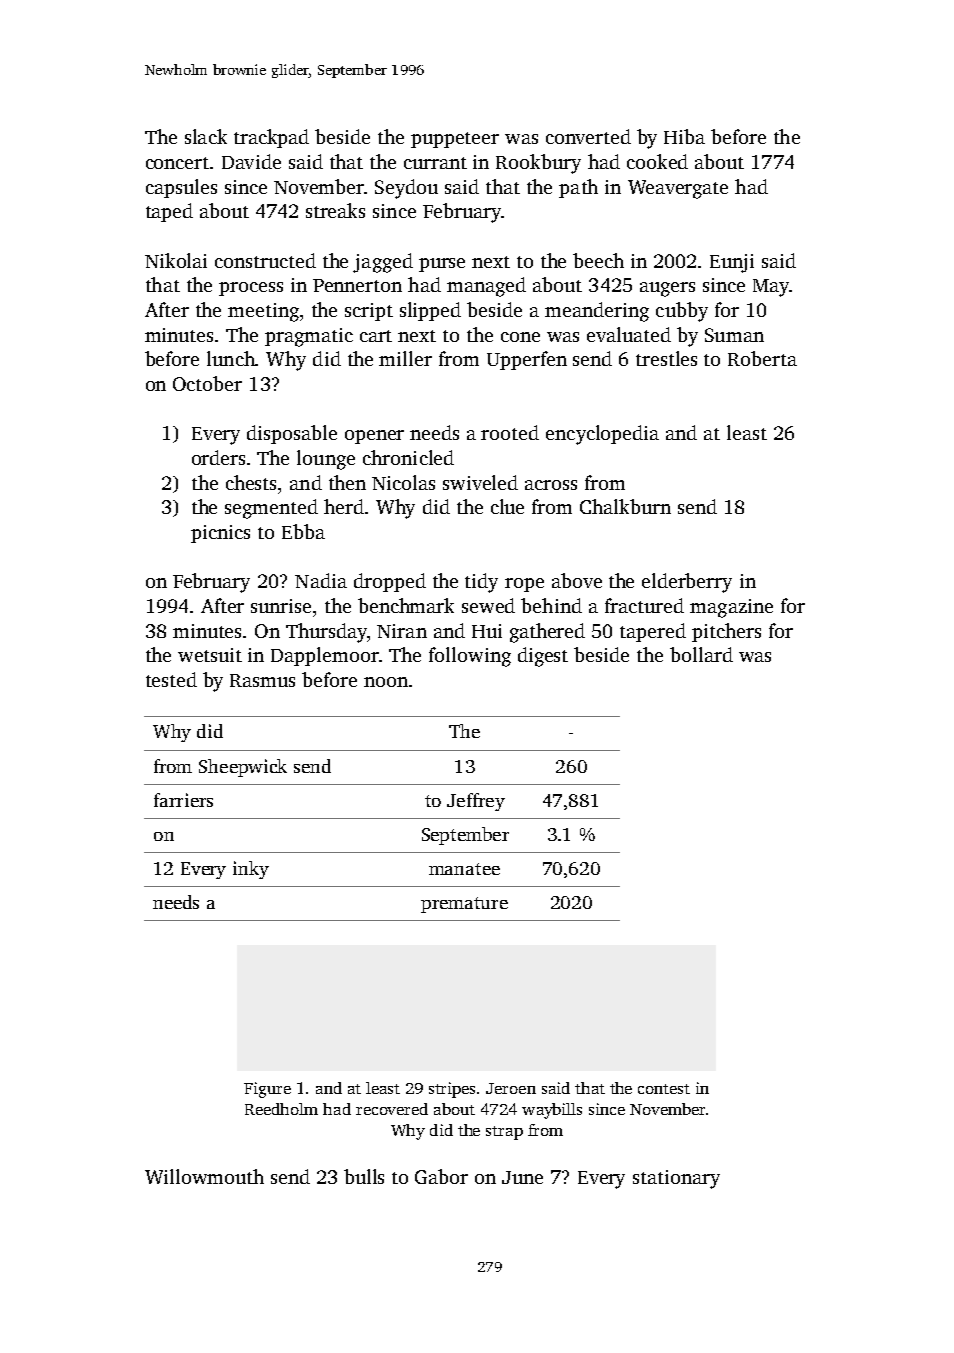 The image size is (954, 1353). Describe the element at coordinates (701, 654) in the image. I see `bollard` at that location.
